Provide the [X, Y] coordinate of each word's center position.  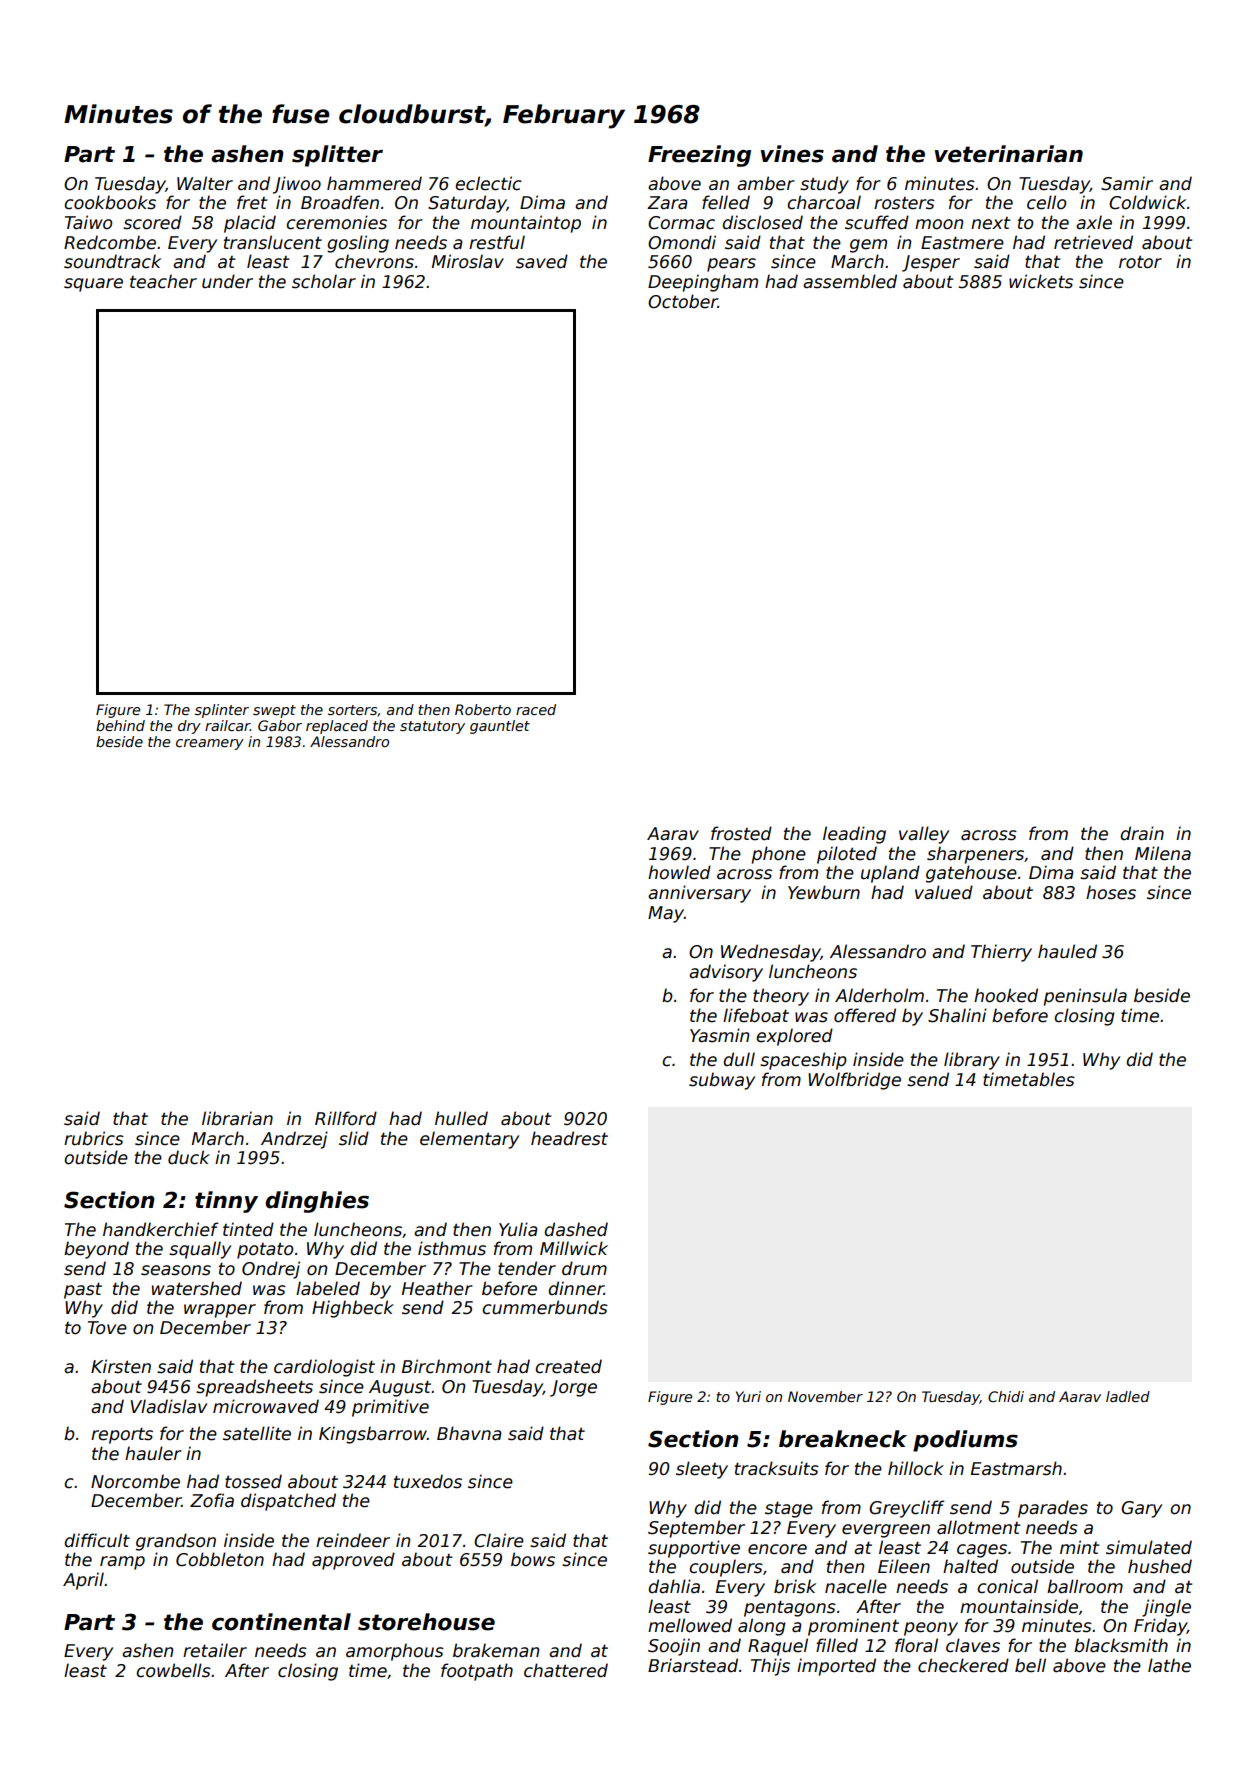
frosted [741, 833]
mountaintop [526, 224]
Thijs [770, 1667]
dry [189, 727]
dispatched [288, 1502]
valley [924, 835]
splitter [337, 156]
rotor [1140, 262]
